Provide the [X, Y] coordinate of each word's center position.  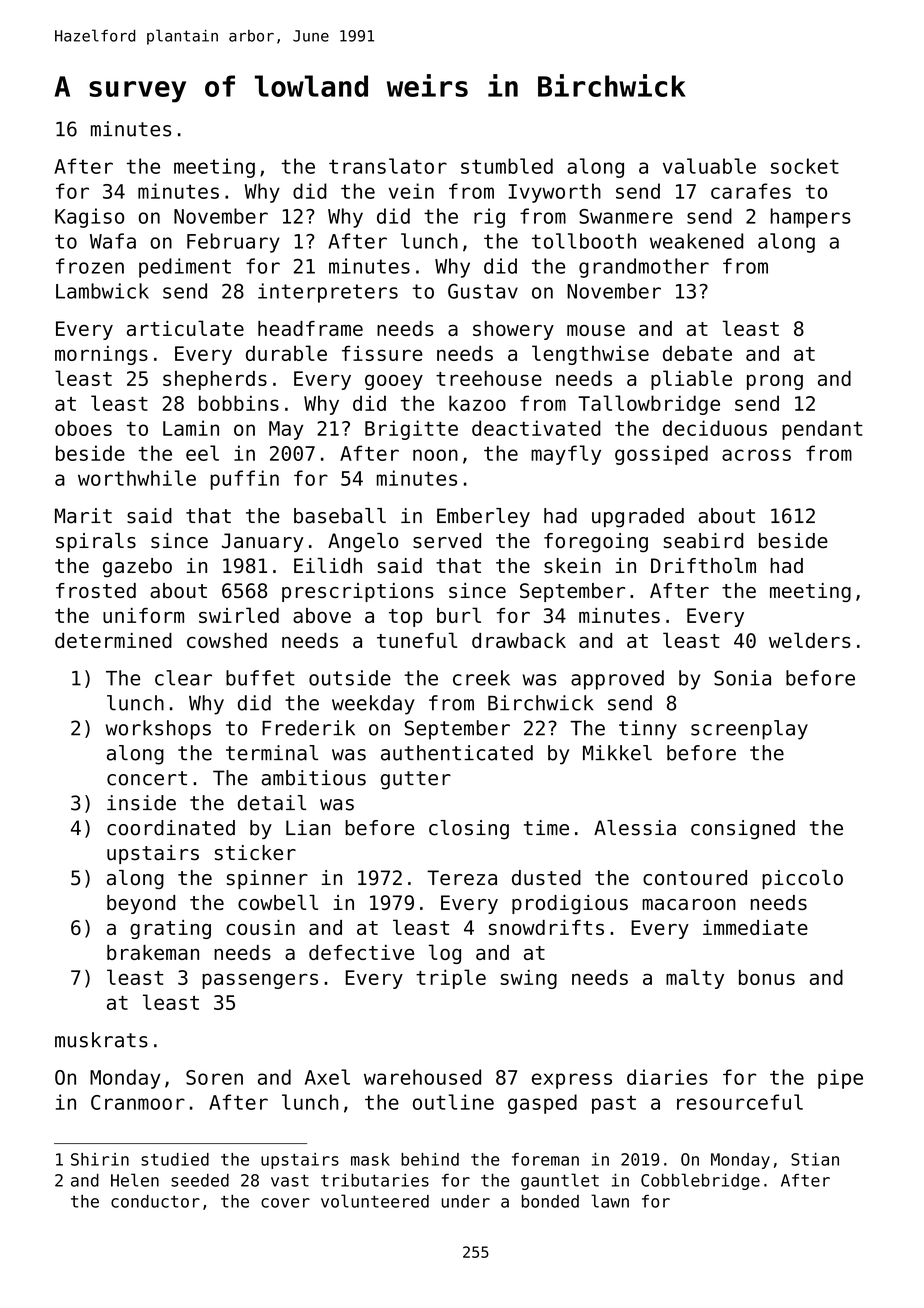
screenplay [749, 730]
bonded [550, 1201]
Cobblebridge [700, 1181]
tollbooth [584, 241]
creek [481, 678]
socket [805, 166]
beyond [141, 904]
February [233, 243]
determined [113, 640]
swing [529, 979]
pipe [840, 1079]
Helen [135, 1180]
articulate [185, 328]
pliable [691, 380]
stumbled [507, 166]
